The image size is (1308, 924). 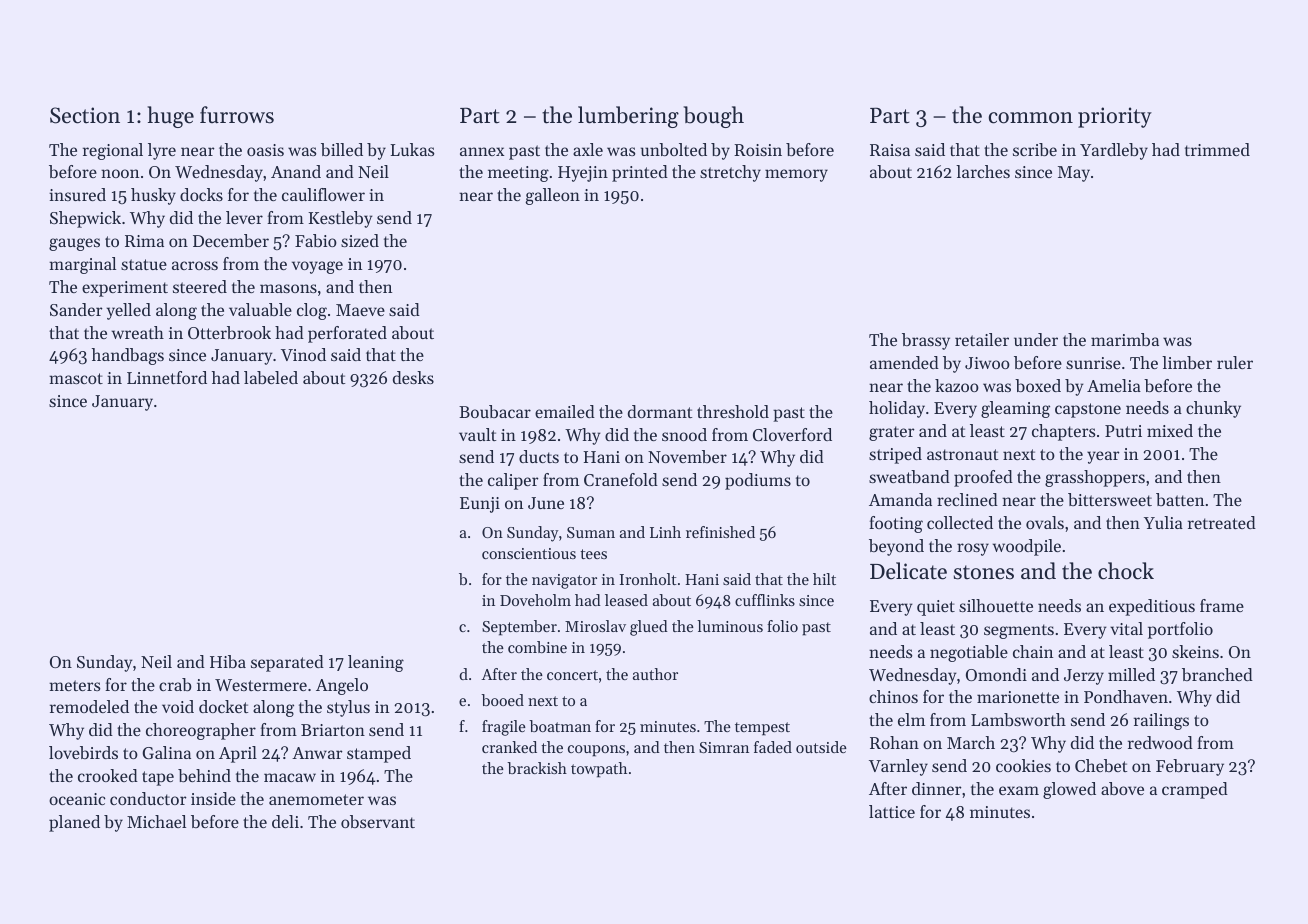 I want to click on glowed, so click(x=1069, y=790).
